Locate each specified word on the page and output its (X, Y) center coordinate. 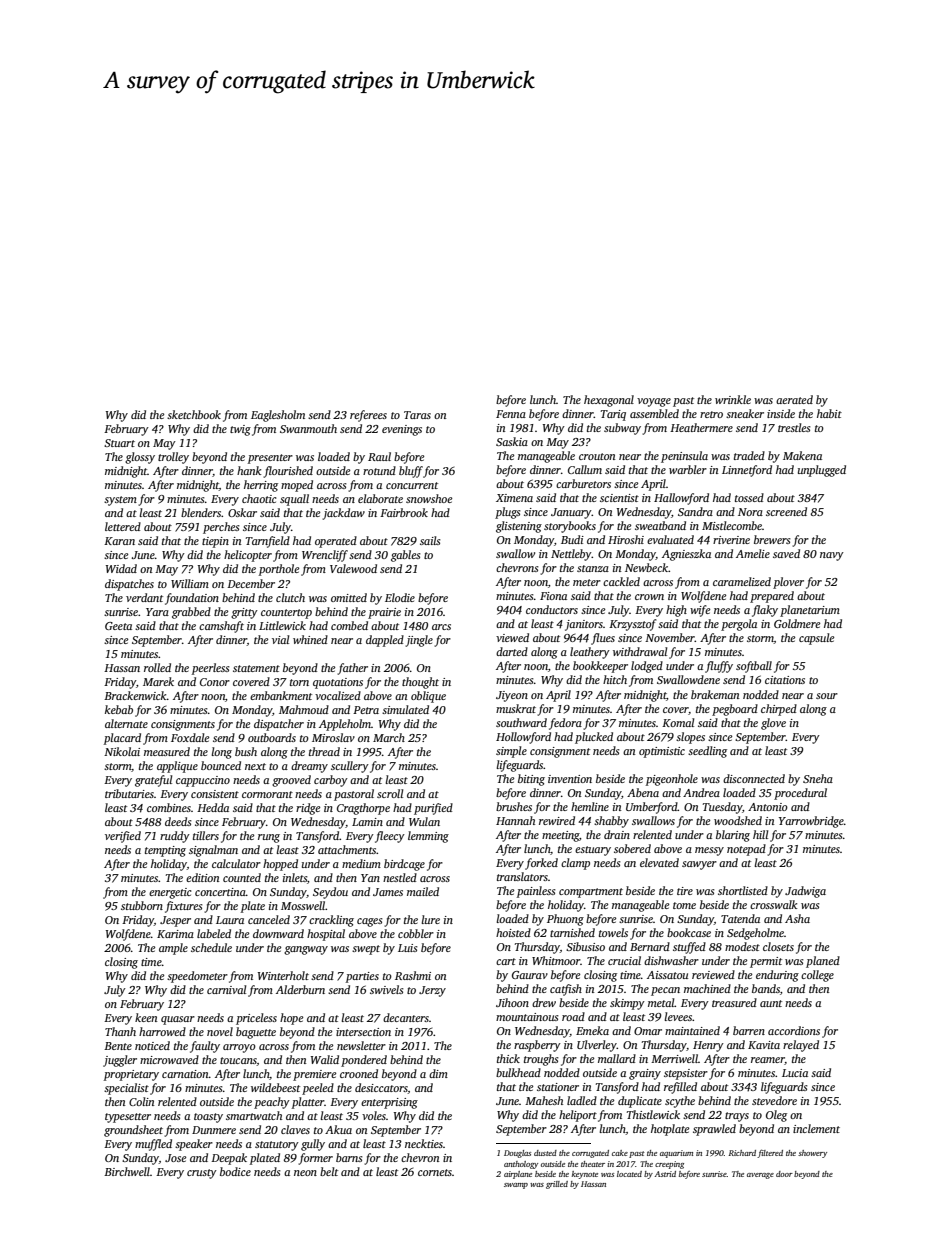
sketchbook (194, 414)
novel (220, 1031)
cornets (435, 1172)
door (784, 1174)
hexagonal (609, 401)
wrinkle (733, 399)
